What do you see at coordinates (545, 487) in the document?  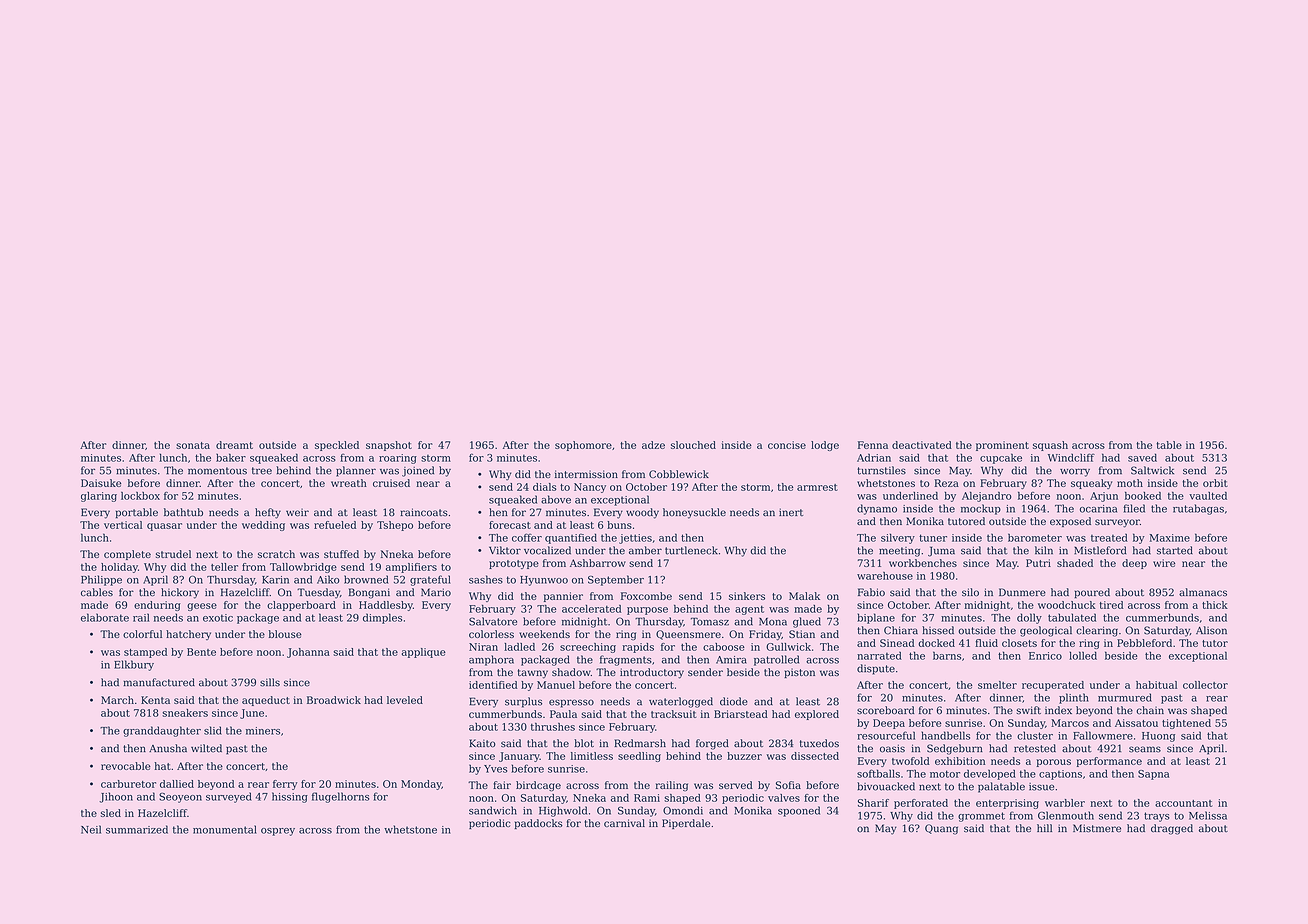 I see `dials` at bounding box center [545, 487].
